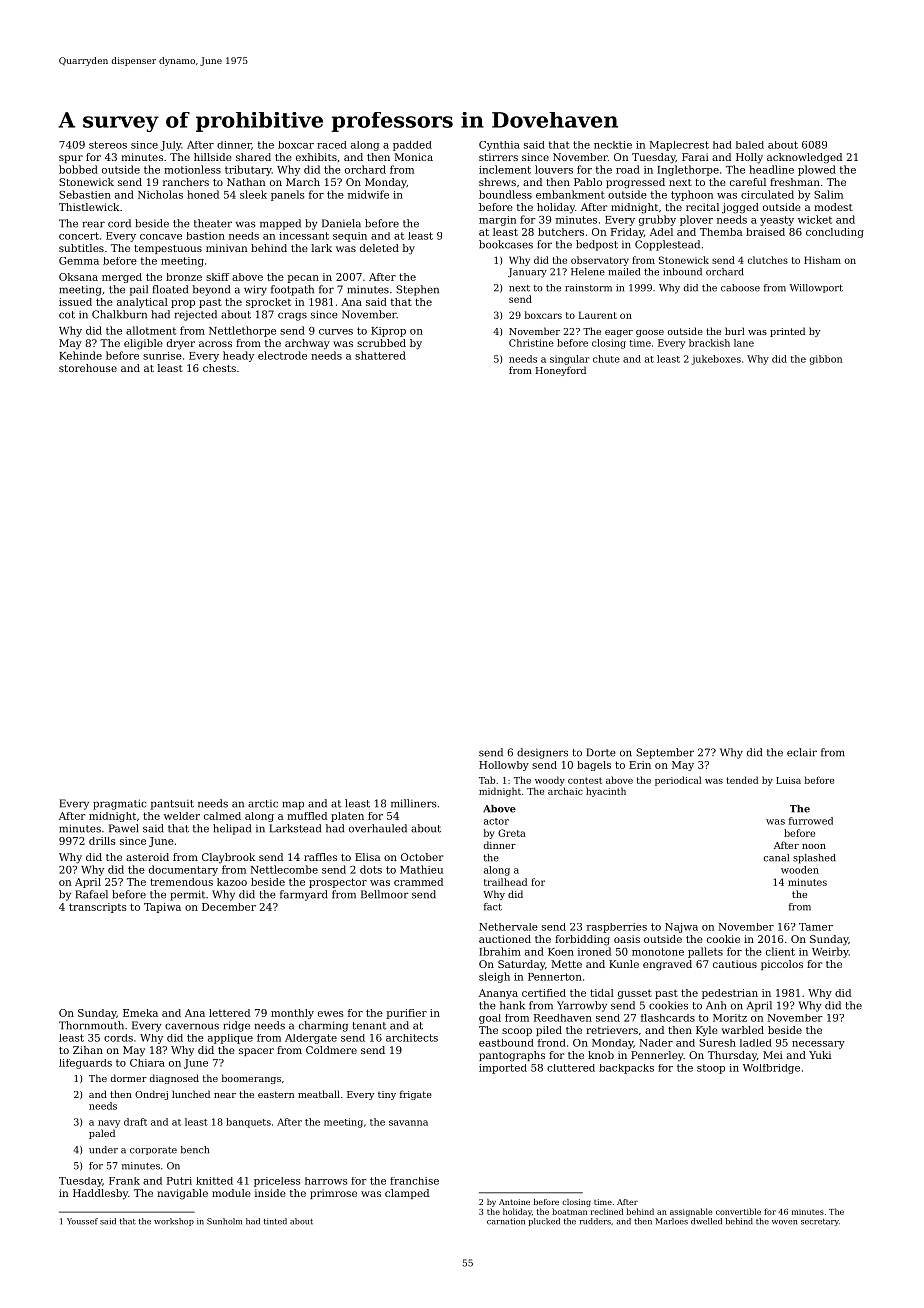  What do you see at coordinates (499, 146) in the document?
I see `Cynthia` at bounding box center [499, 146].
